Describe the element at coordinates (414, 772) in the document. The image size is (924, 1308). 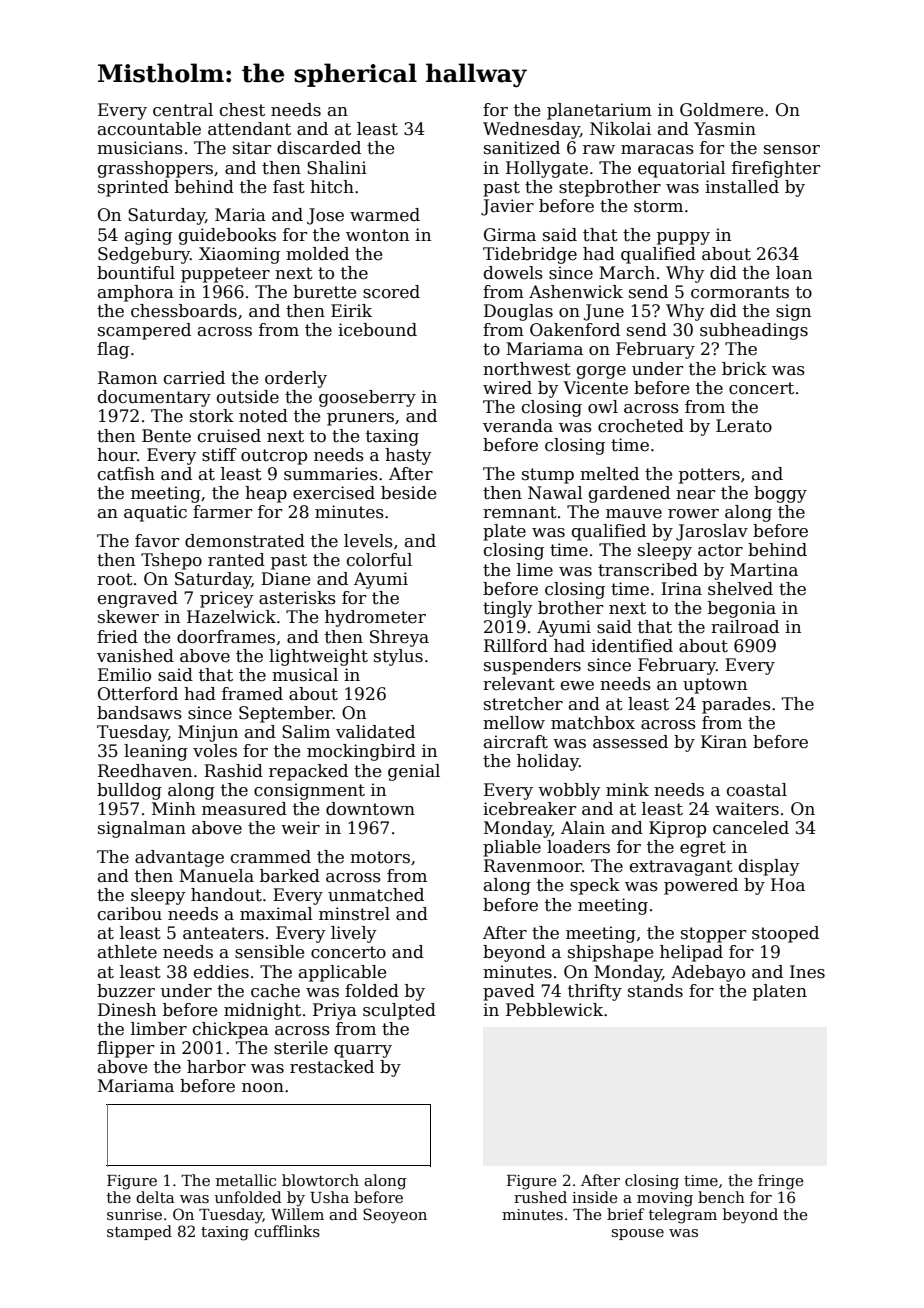
I see `genial` at that location.
